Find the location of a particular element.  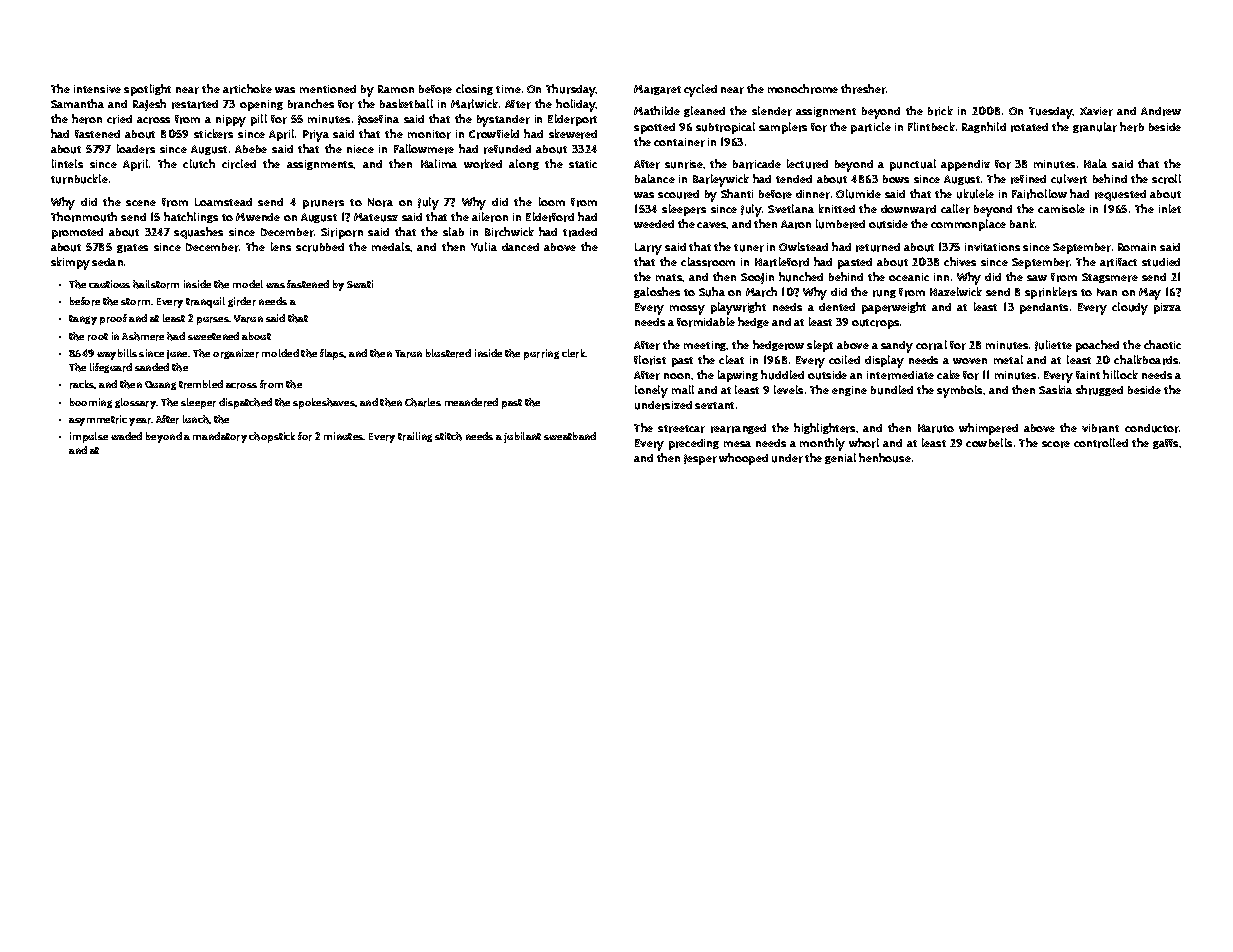

scroll is located at coordinates (1166, 179).
